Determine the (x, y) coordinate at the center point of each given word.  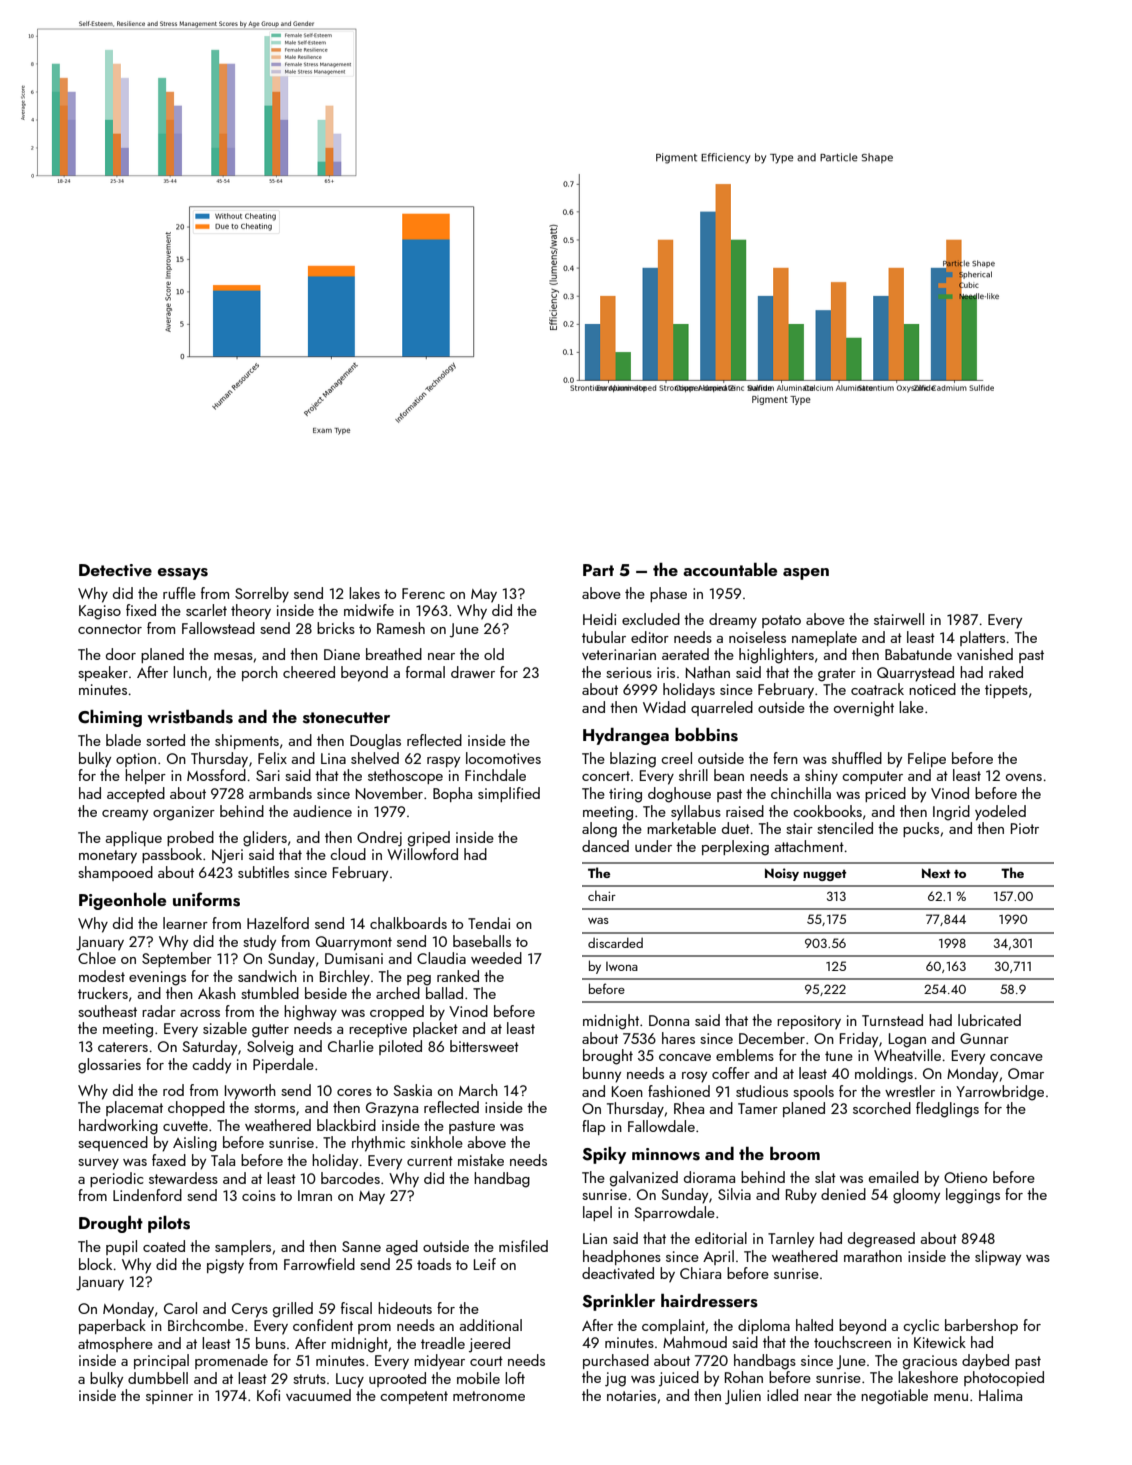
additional (490, 1325)
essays (183, 574)
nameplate (824, 638)
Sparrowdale (674, 1213)
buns (271, 1343)
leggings (973, 1196)
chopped (196, 1108)
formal (425, 672)
